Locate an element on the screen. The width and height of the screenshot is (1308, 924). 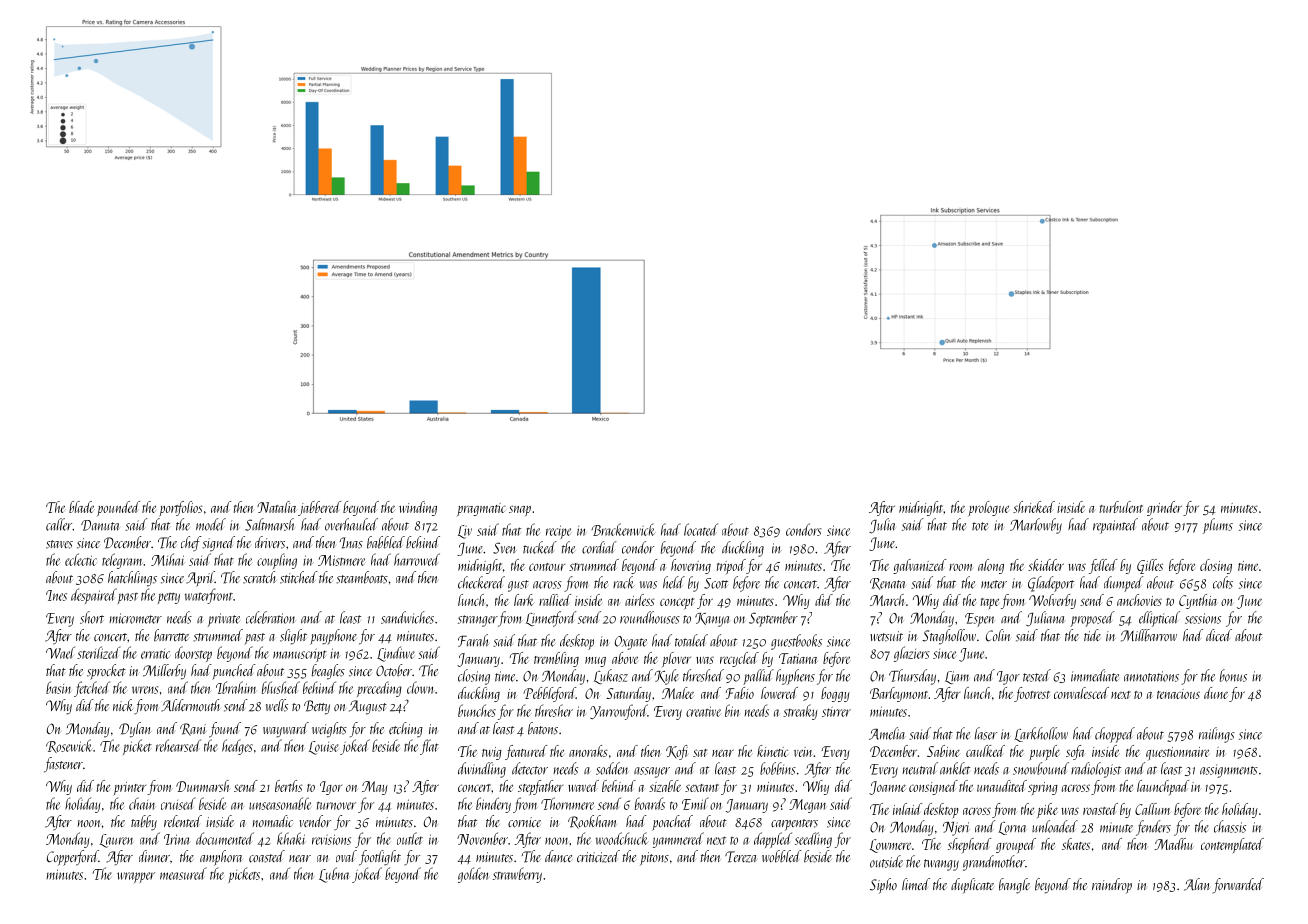
blade is located at coordinates (81, 507).
